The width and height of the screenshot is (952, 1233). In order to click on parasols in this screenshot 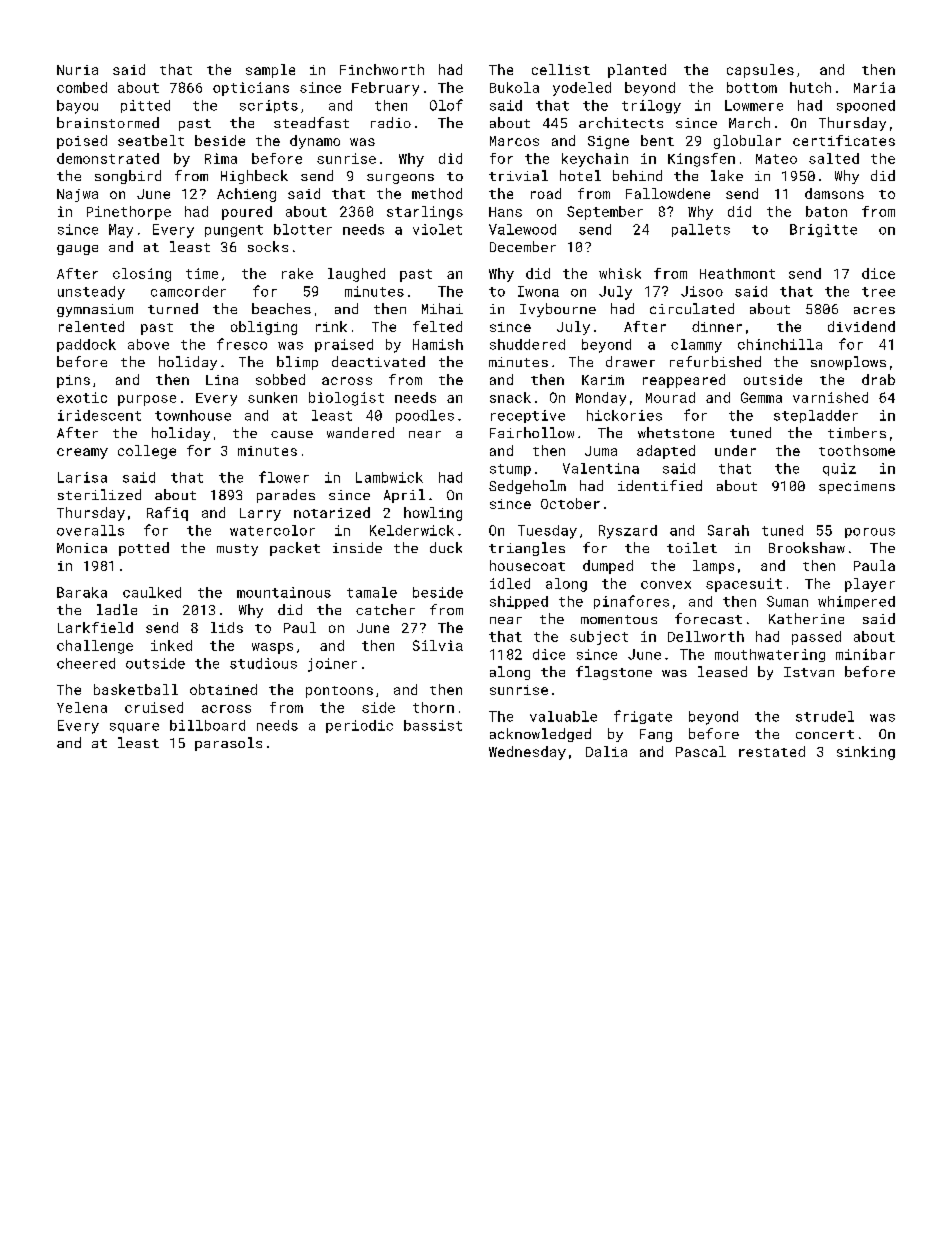, I will do `click(228, 744)`.
